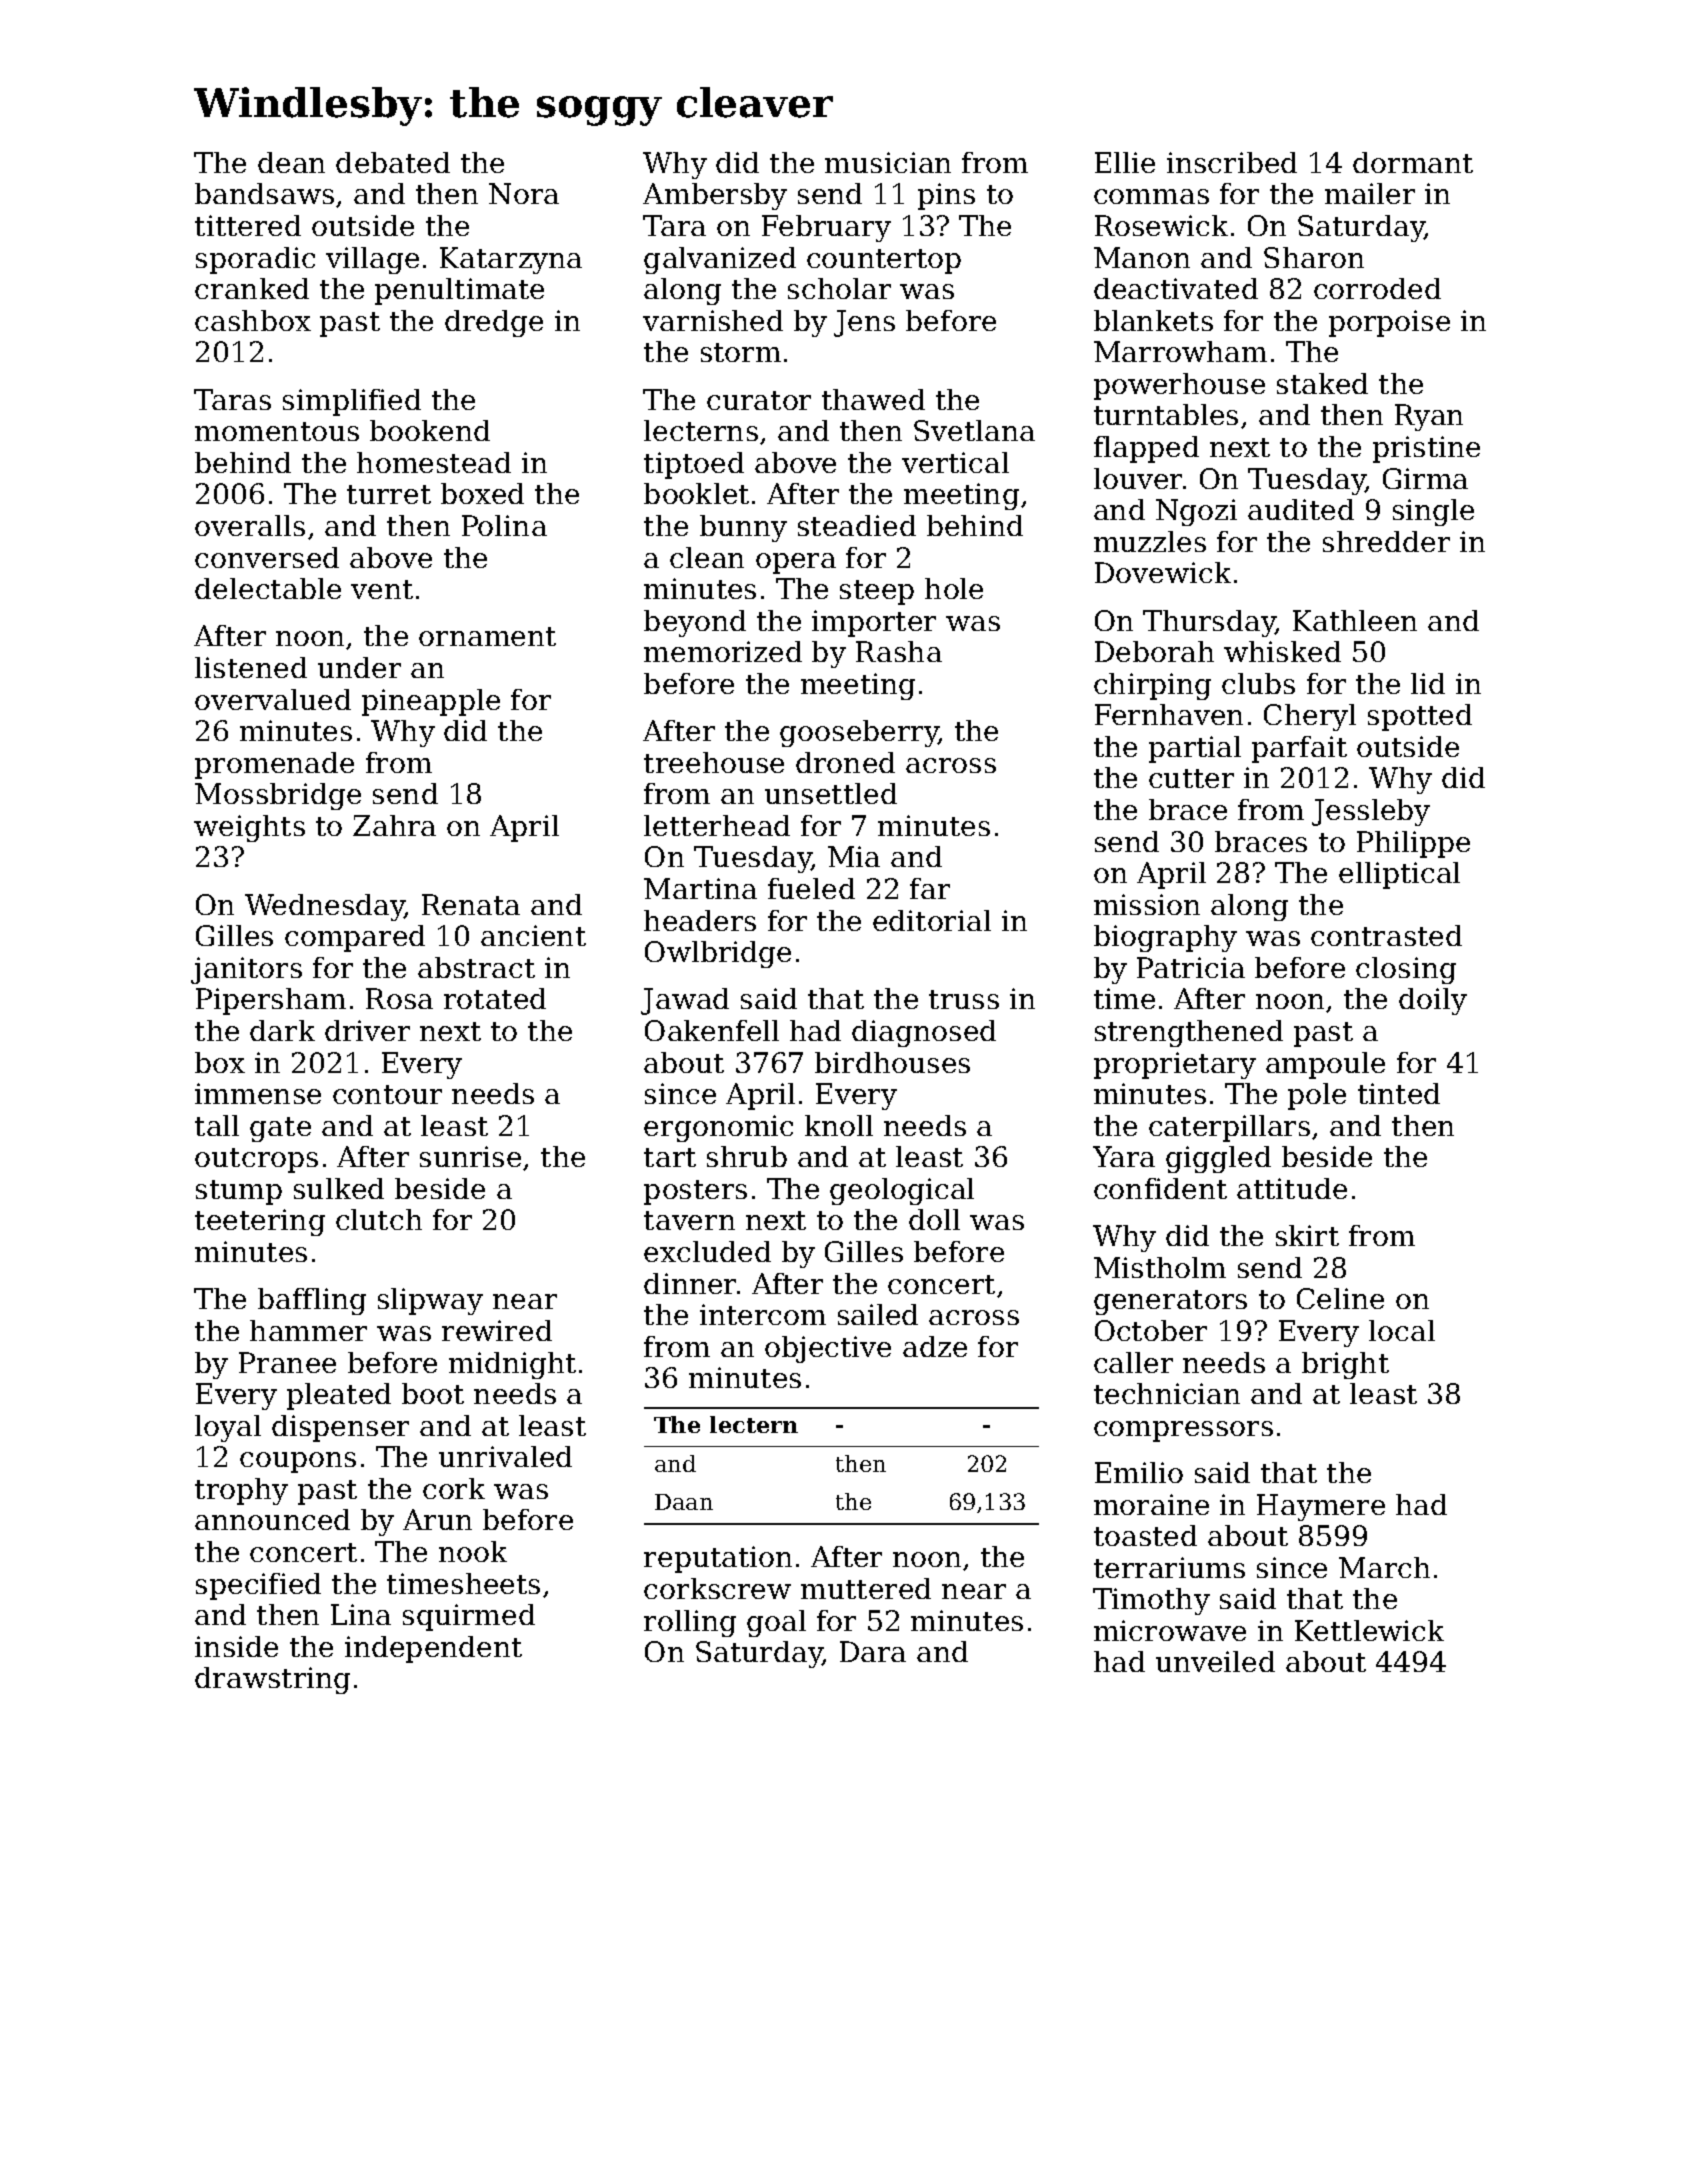  Describe the element at coordinates (828, 1349) in the image. I see `objective` at that location.
